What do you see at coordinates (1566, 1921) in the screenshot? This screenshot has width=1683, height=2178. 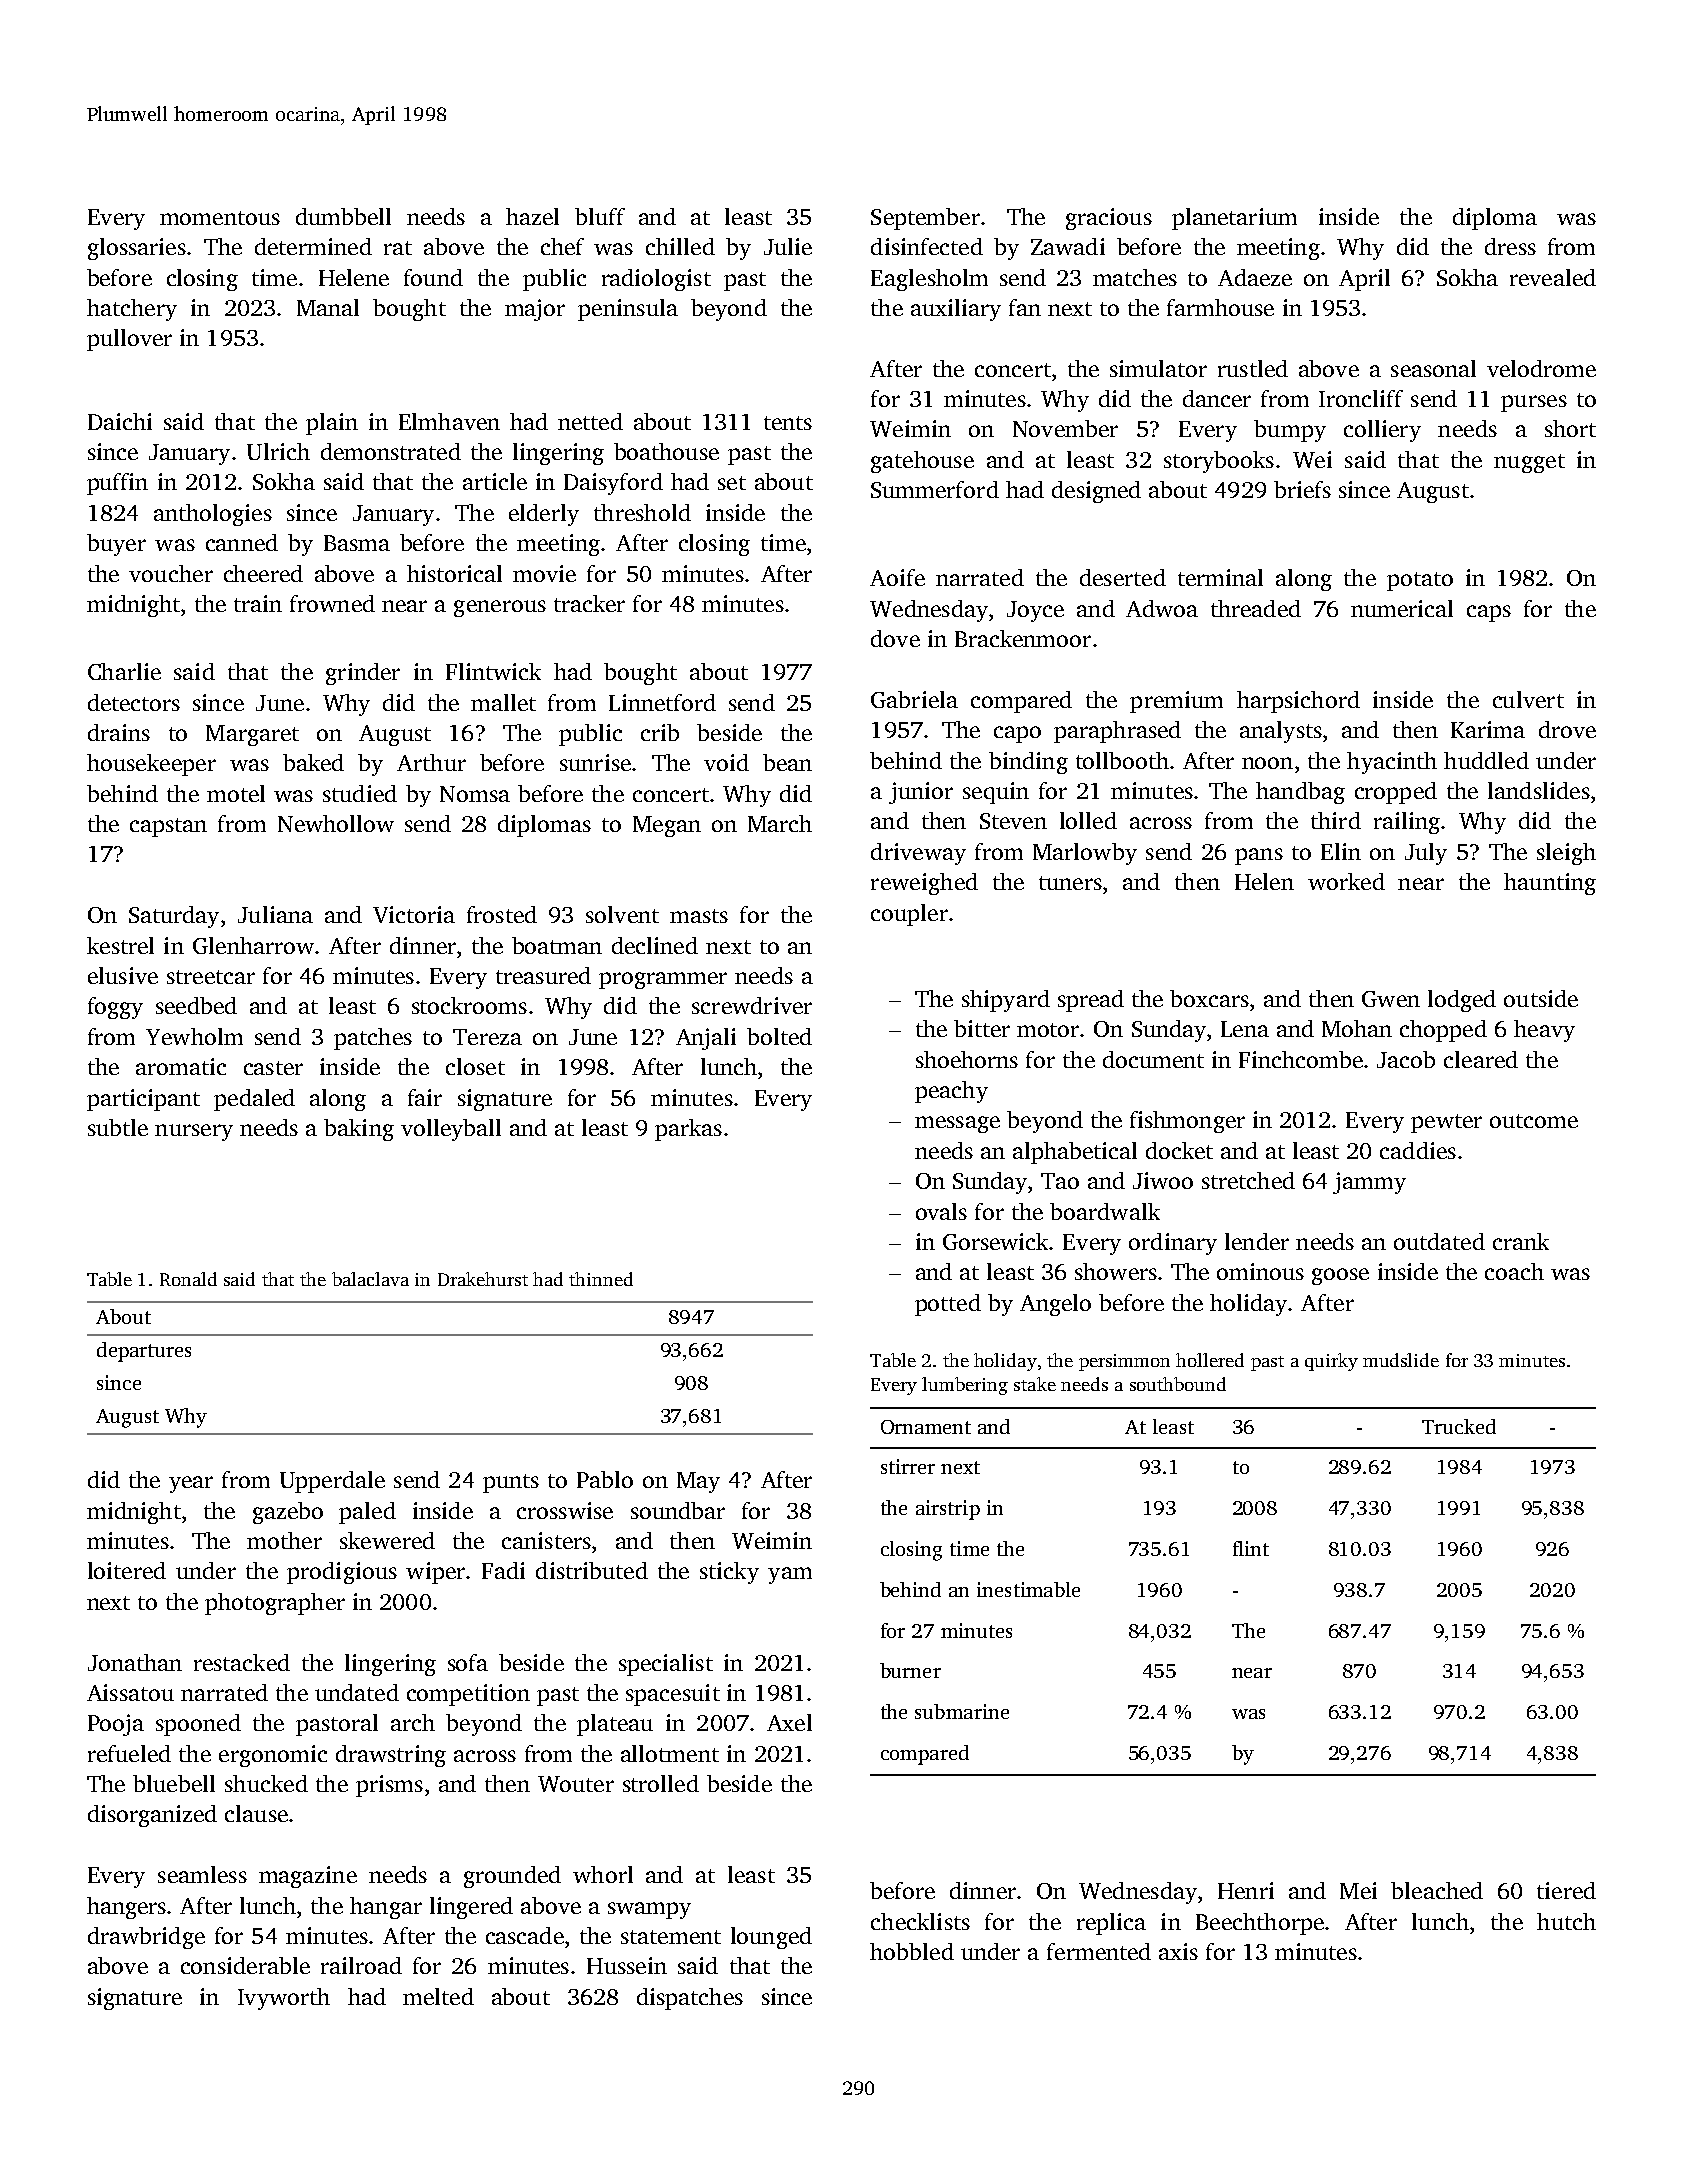 I see `hutch` at bounding box center [1566, 1921].
